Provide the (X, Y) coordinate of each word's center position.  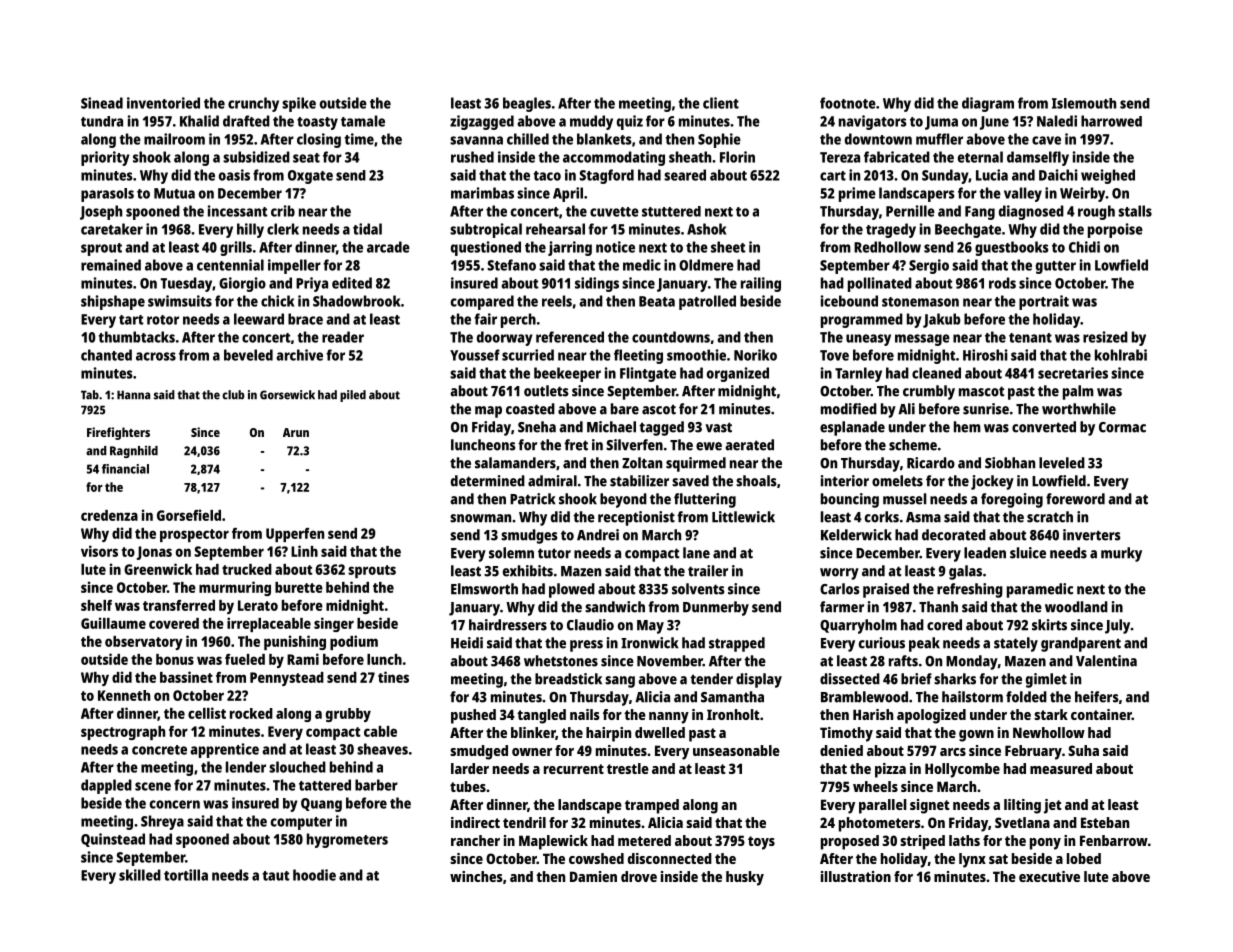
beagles (527, 104)
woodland (1076, 607)
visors (99, 551)
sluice (1028, 553)
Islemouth (1084, 103)
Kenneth (124, 695)
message (922, 340)
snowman (480, 518)
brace (305, 319)
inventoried (163, 103)
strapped (737, 644)
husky (745, 878)
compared (482, 302)
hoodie (314, 875)
